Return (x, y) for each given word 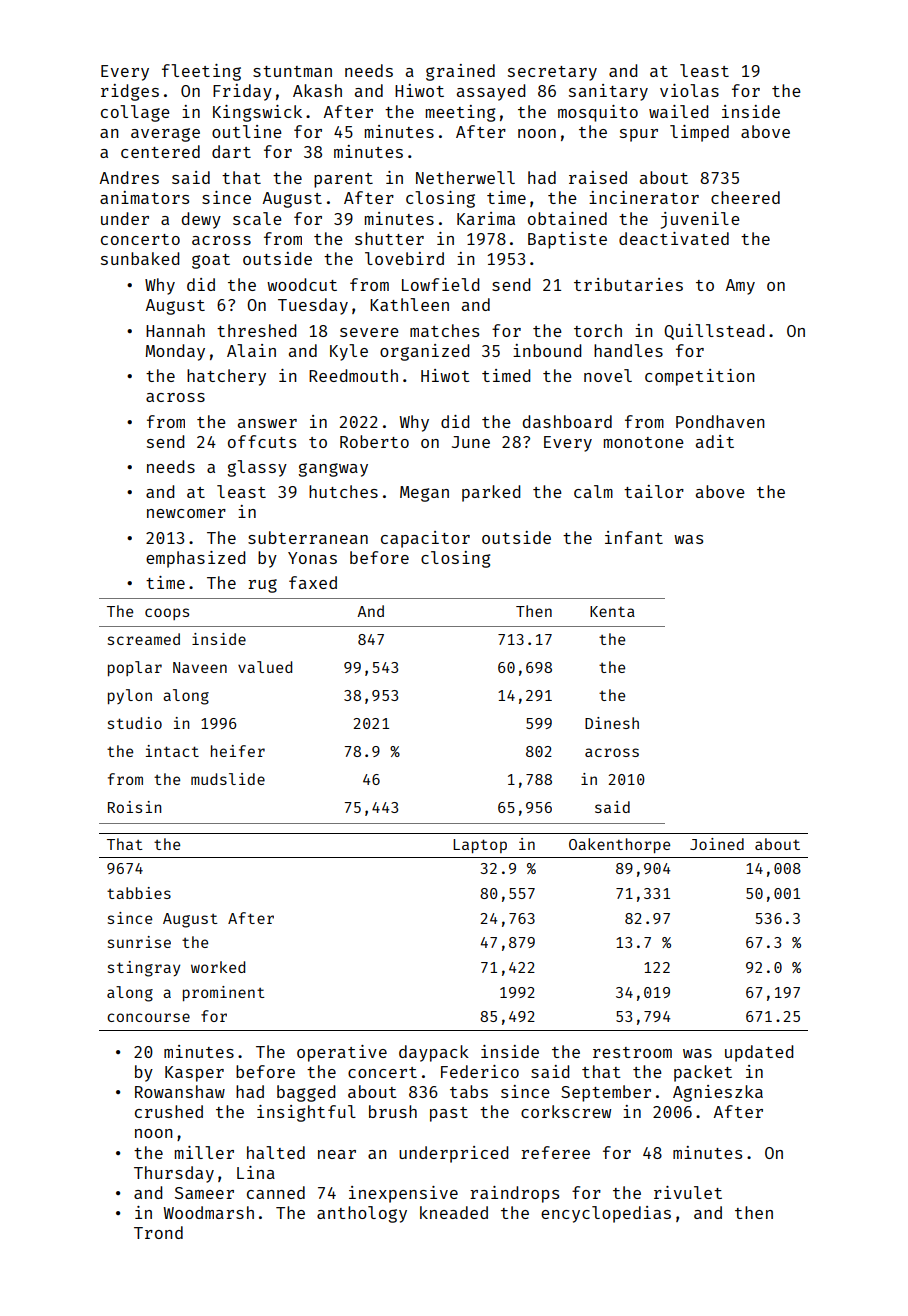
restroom (632, 1052)
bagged (306, 1093)
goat (211, 261)
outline (247, 131)
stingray (144, 969)
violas (689, 90)
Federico (480, 1071)
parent (343, 180)
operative (342, 1053)
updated (759, 1053)
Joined (717, 844)
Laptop (480, 846)
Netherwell (465, 177)
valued (265, 667)
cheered (745, 197)
